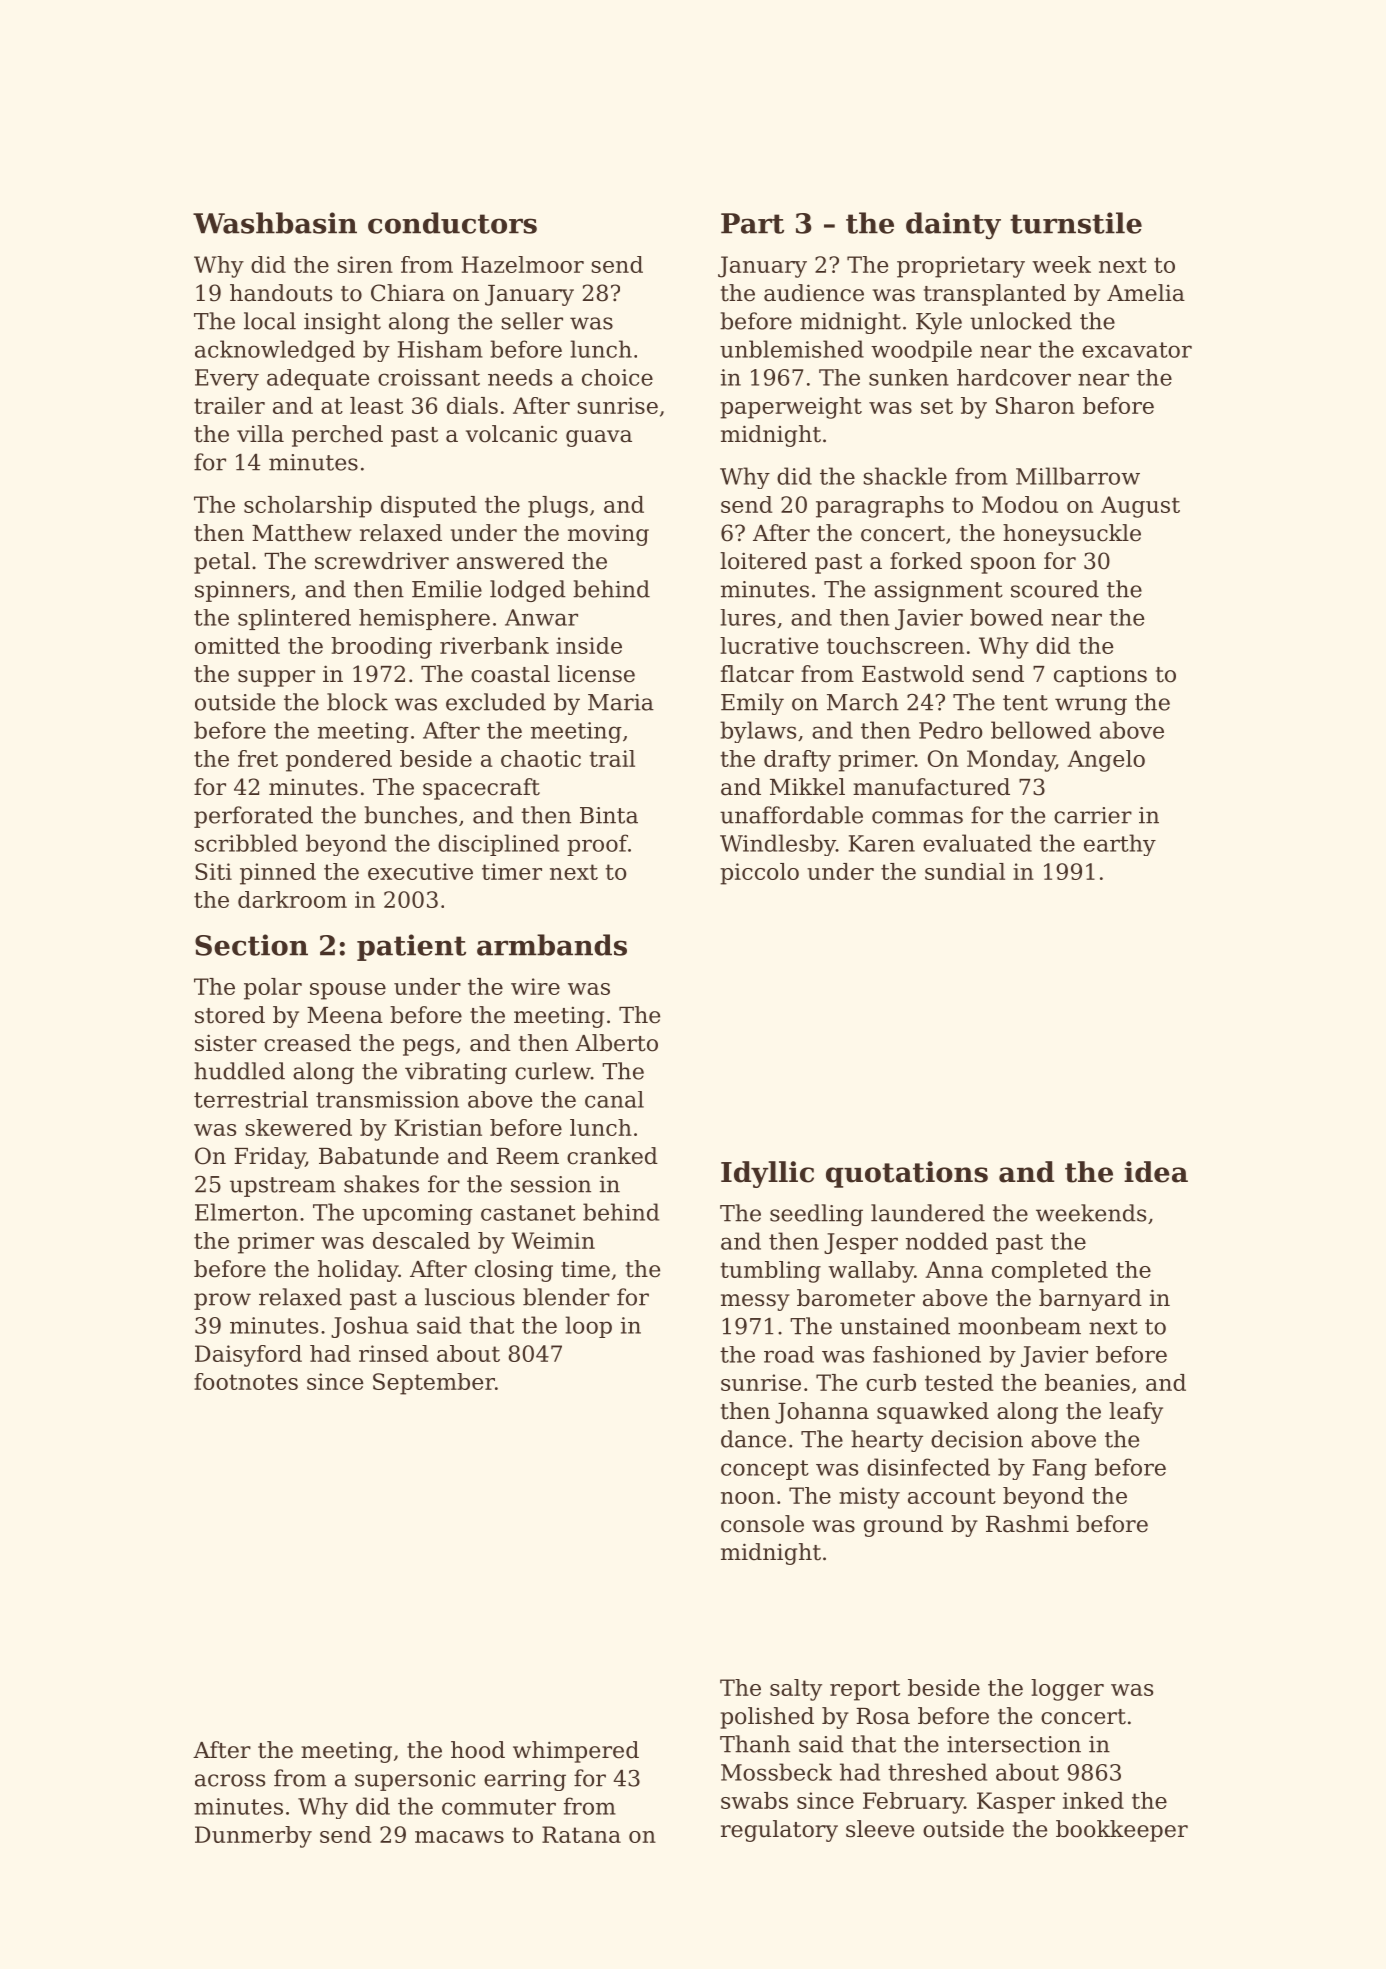 This document has width=1386, height=1969. Describe the element at coordinates (1140, 507) in the document. I see `August` at that location.
